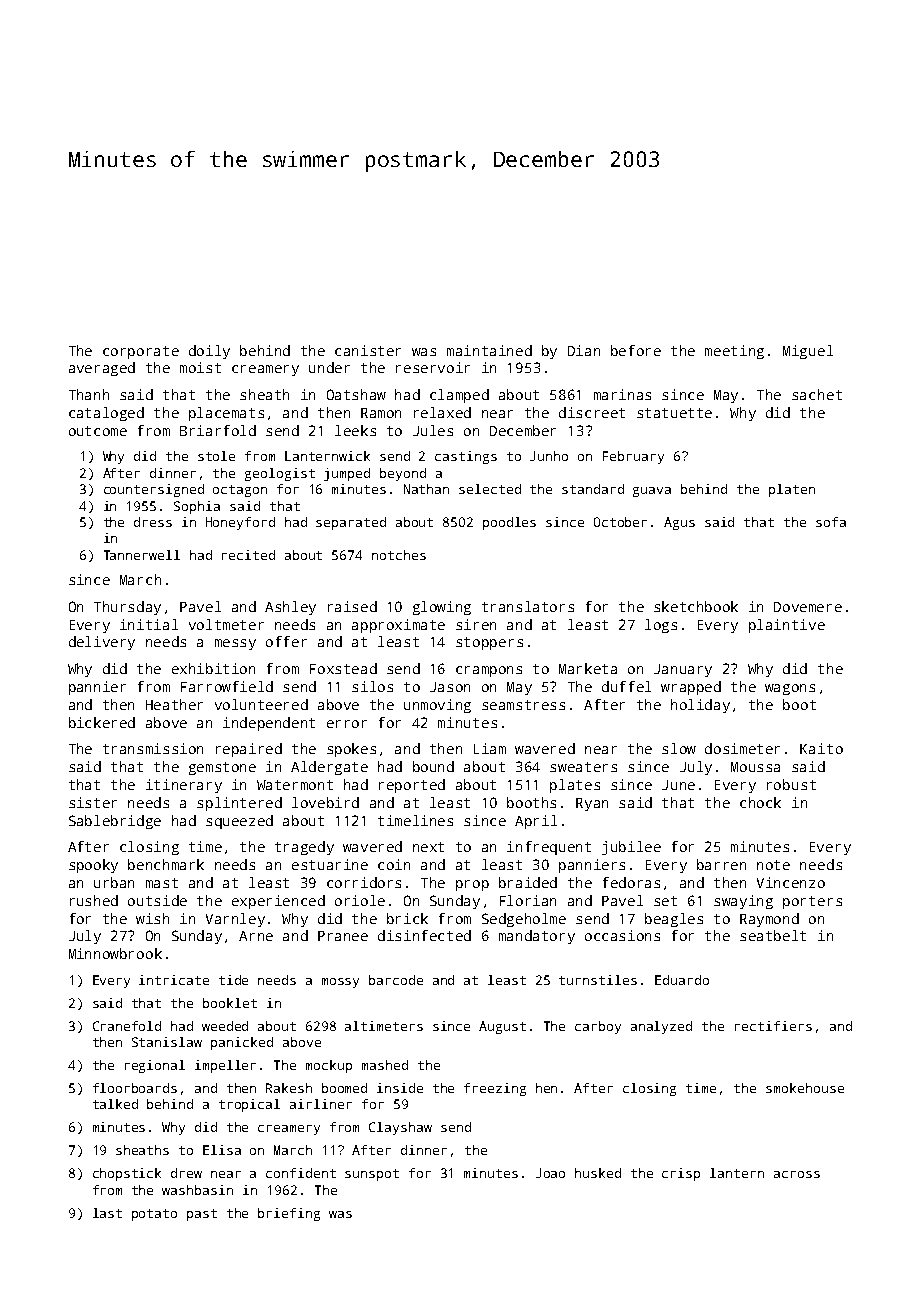 The height and width of the screenshot is (1314, 924). Describe the element at coordinates (230, 1003) in the screenshot. I see `booklet` at that location.
